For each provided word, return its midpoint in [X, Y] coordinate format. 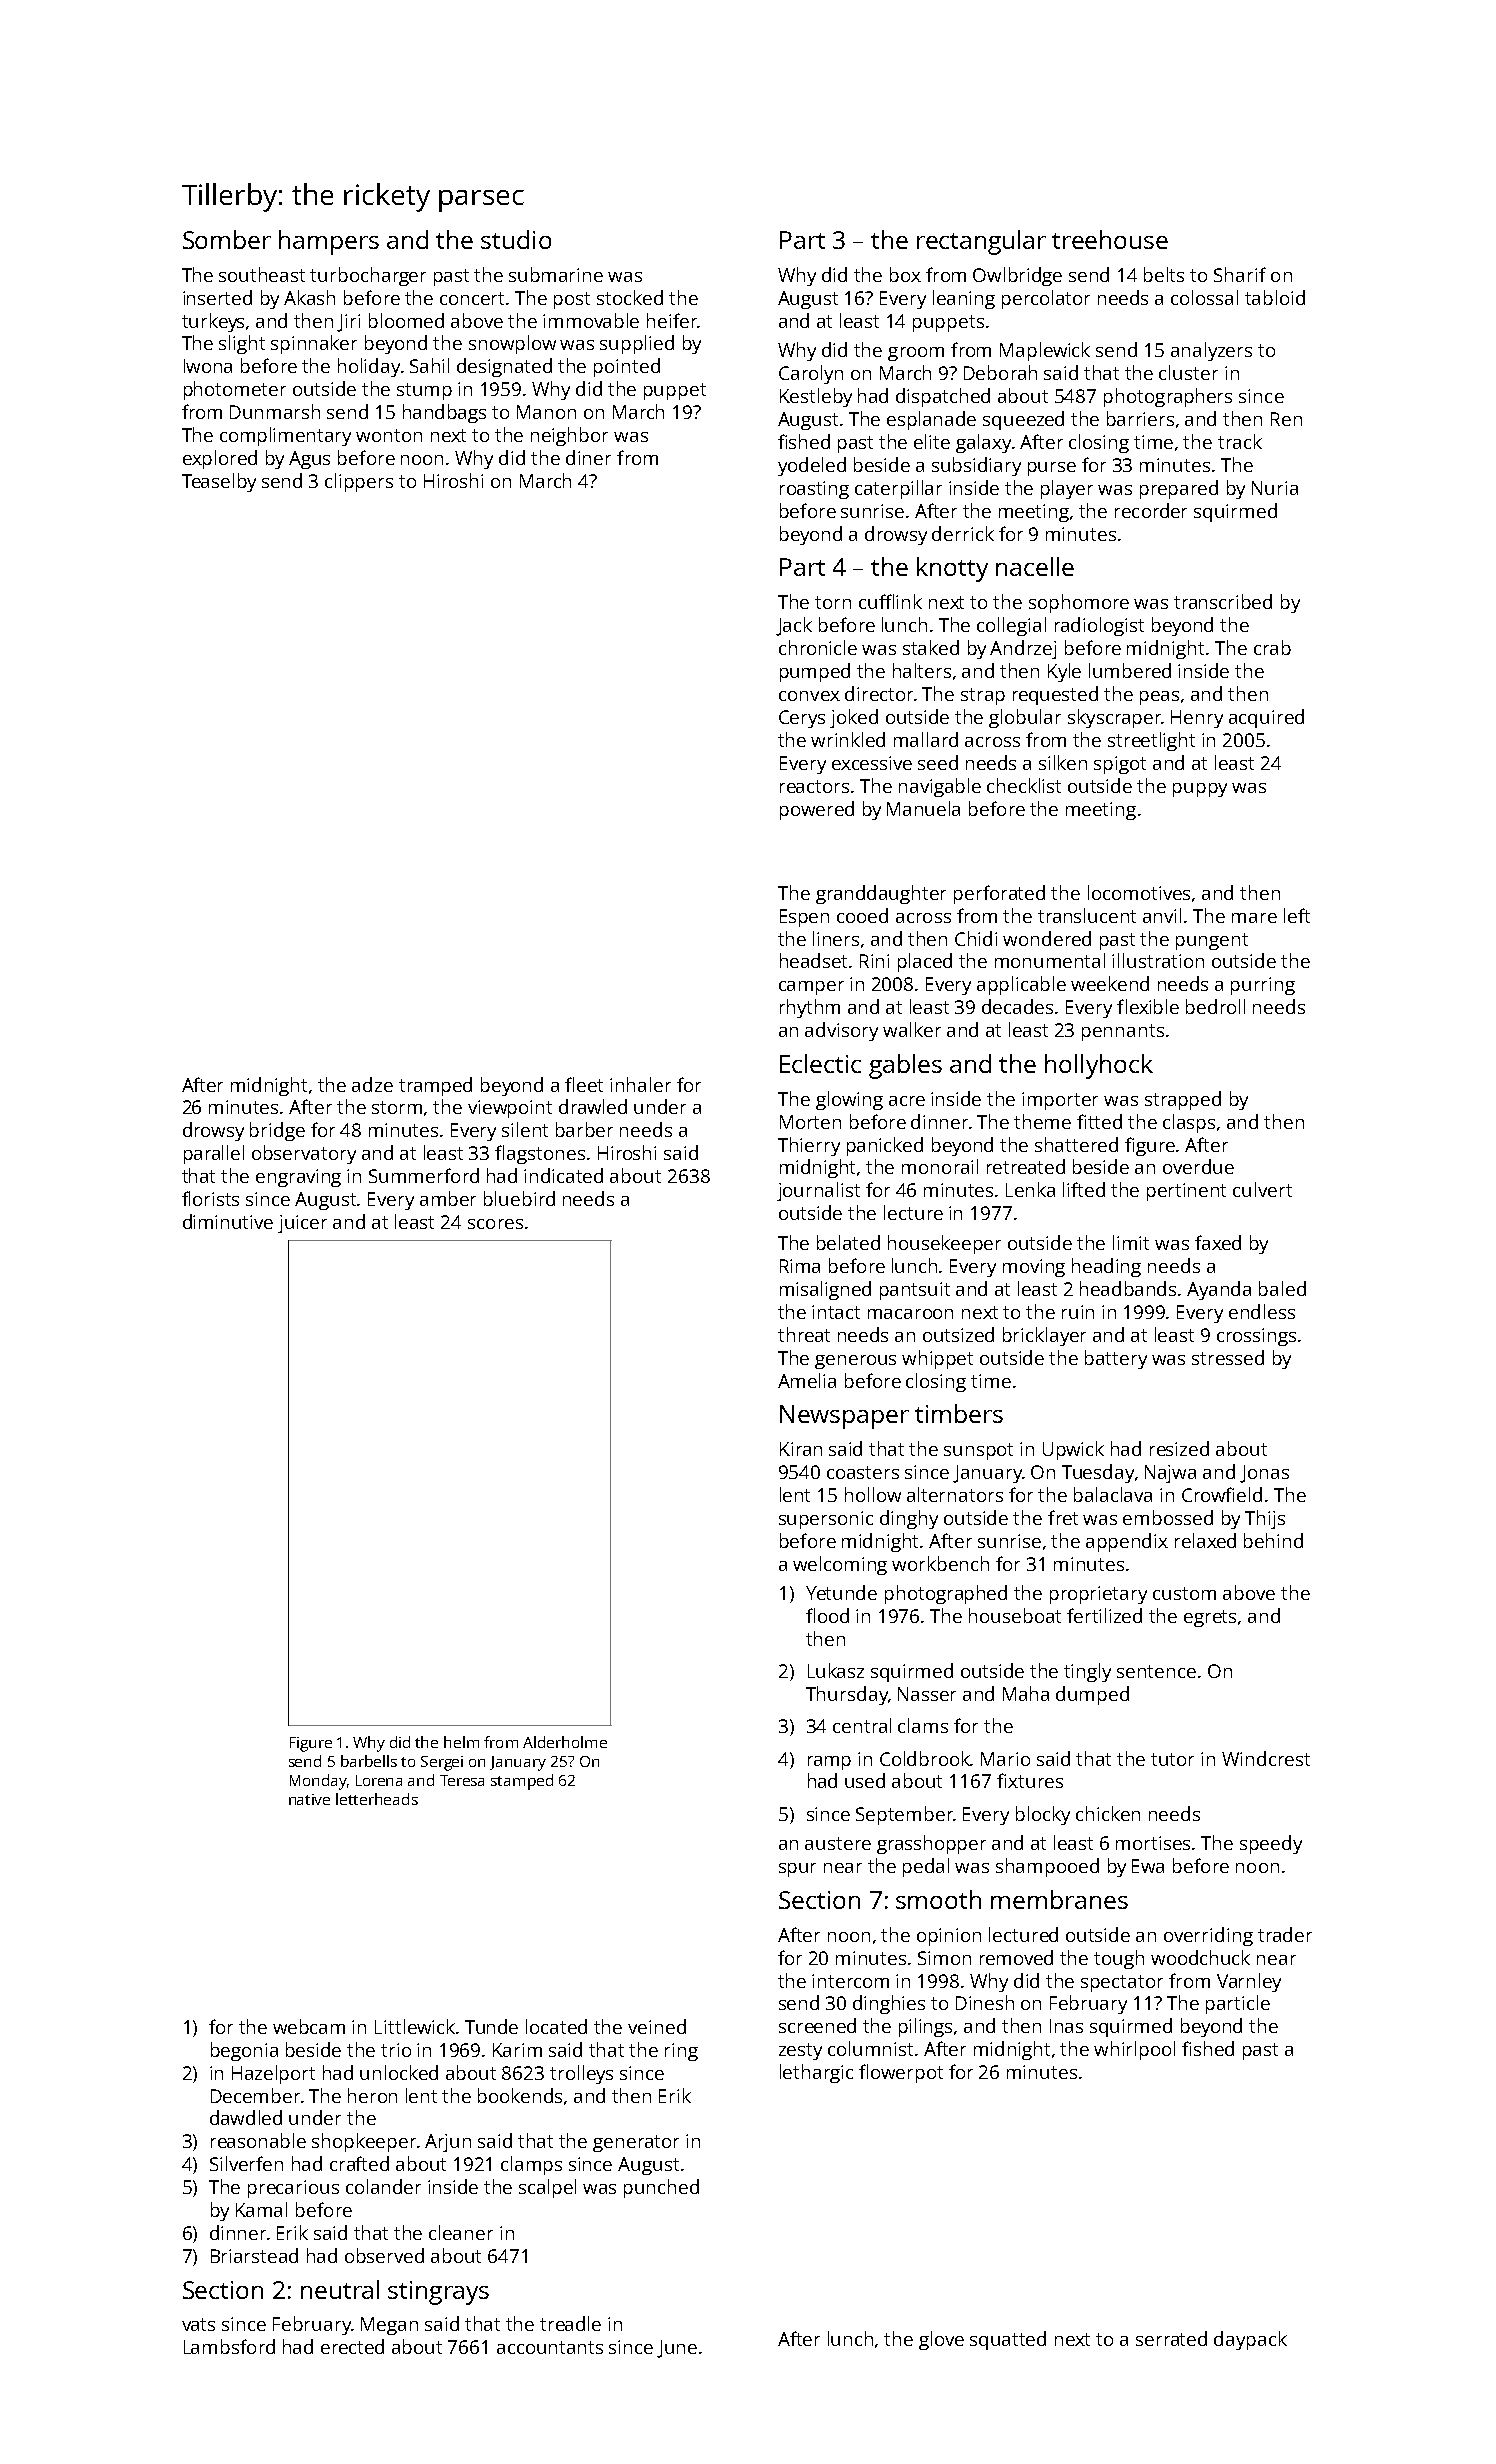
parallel [214, 1154]
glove [941, 2340]
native [309, 1799]
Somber [227, 239]
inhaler [640, 1084]
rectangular [981, 242]
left [1297, 915]
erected [352, 2346]
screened [817, 2025]
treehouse [1110, 239]
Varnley [1249, 1982]
